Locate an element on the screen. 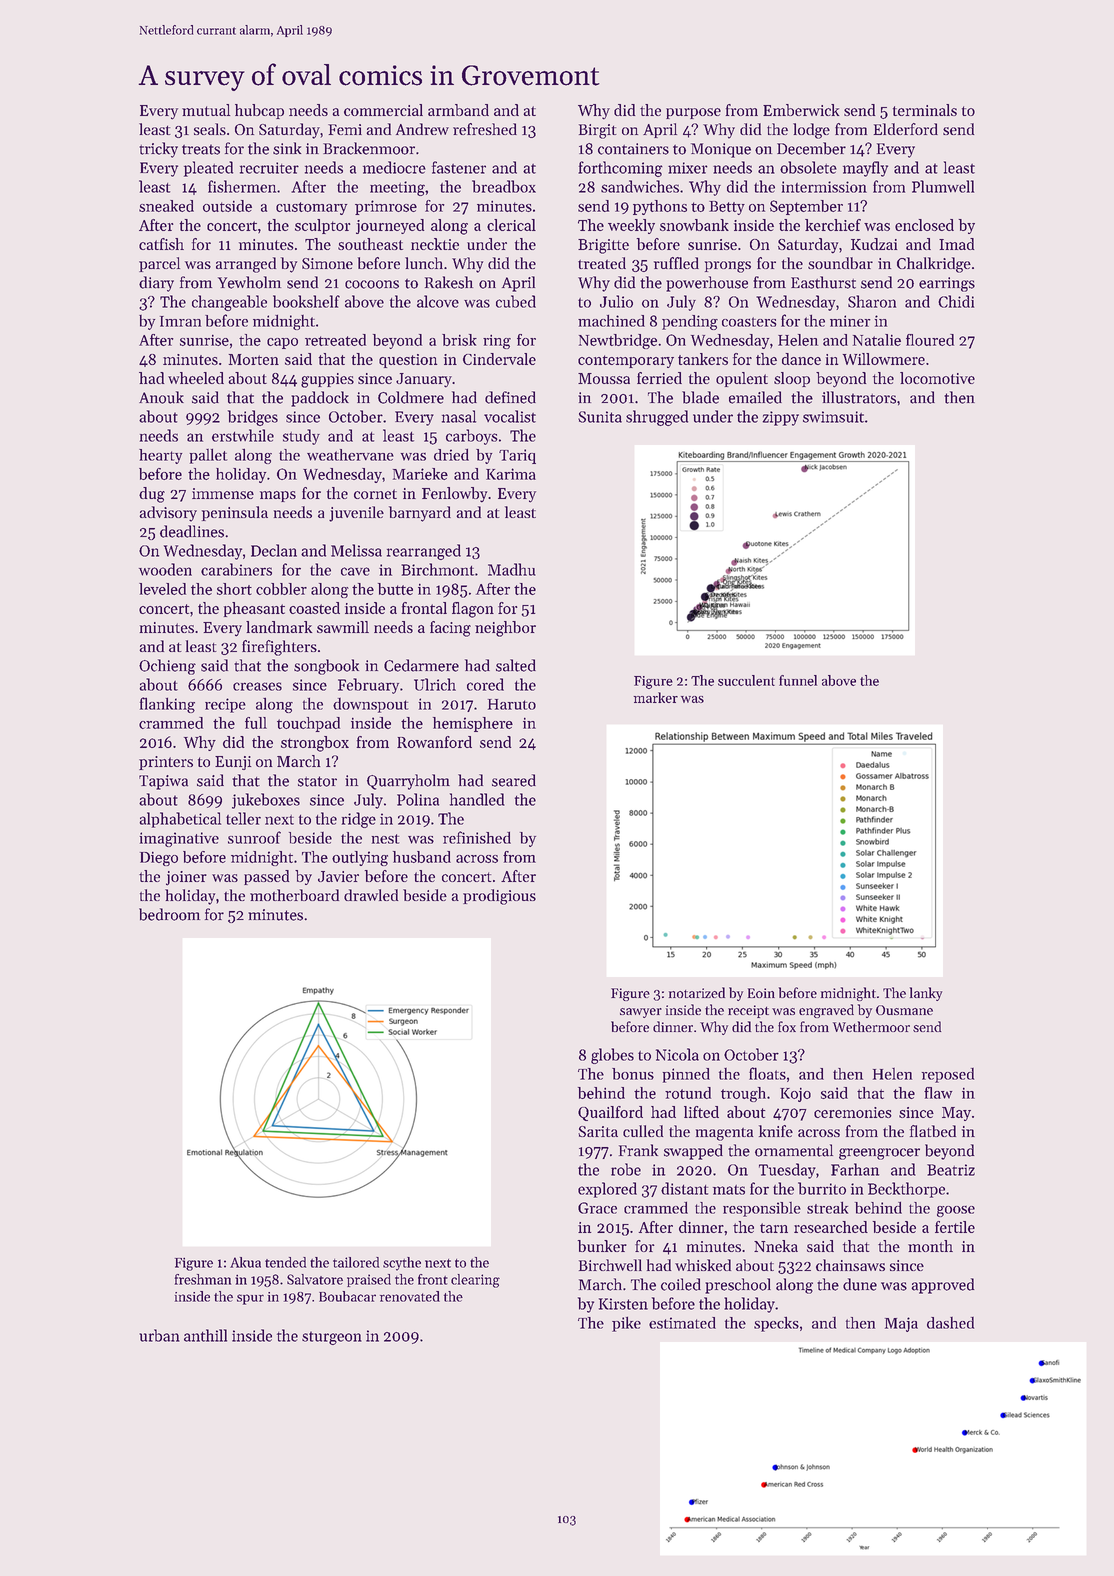 The image size is (1114, 1576). dashed is located at coordinates (950, 1323).
